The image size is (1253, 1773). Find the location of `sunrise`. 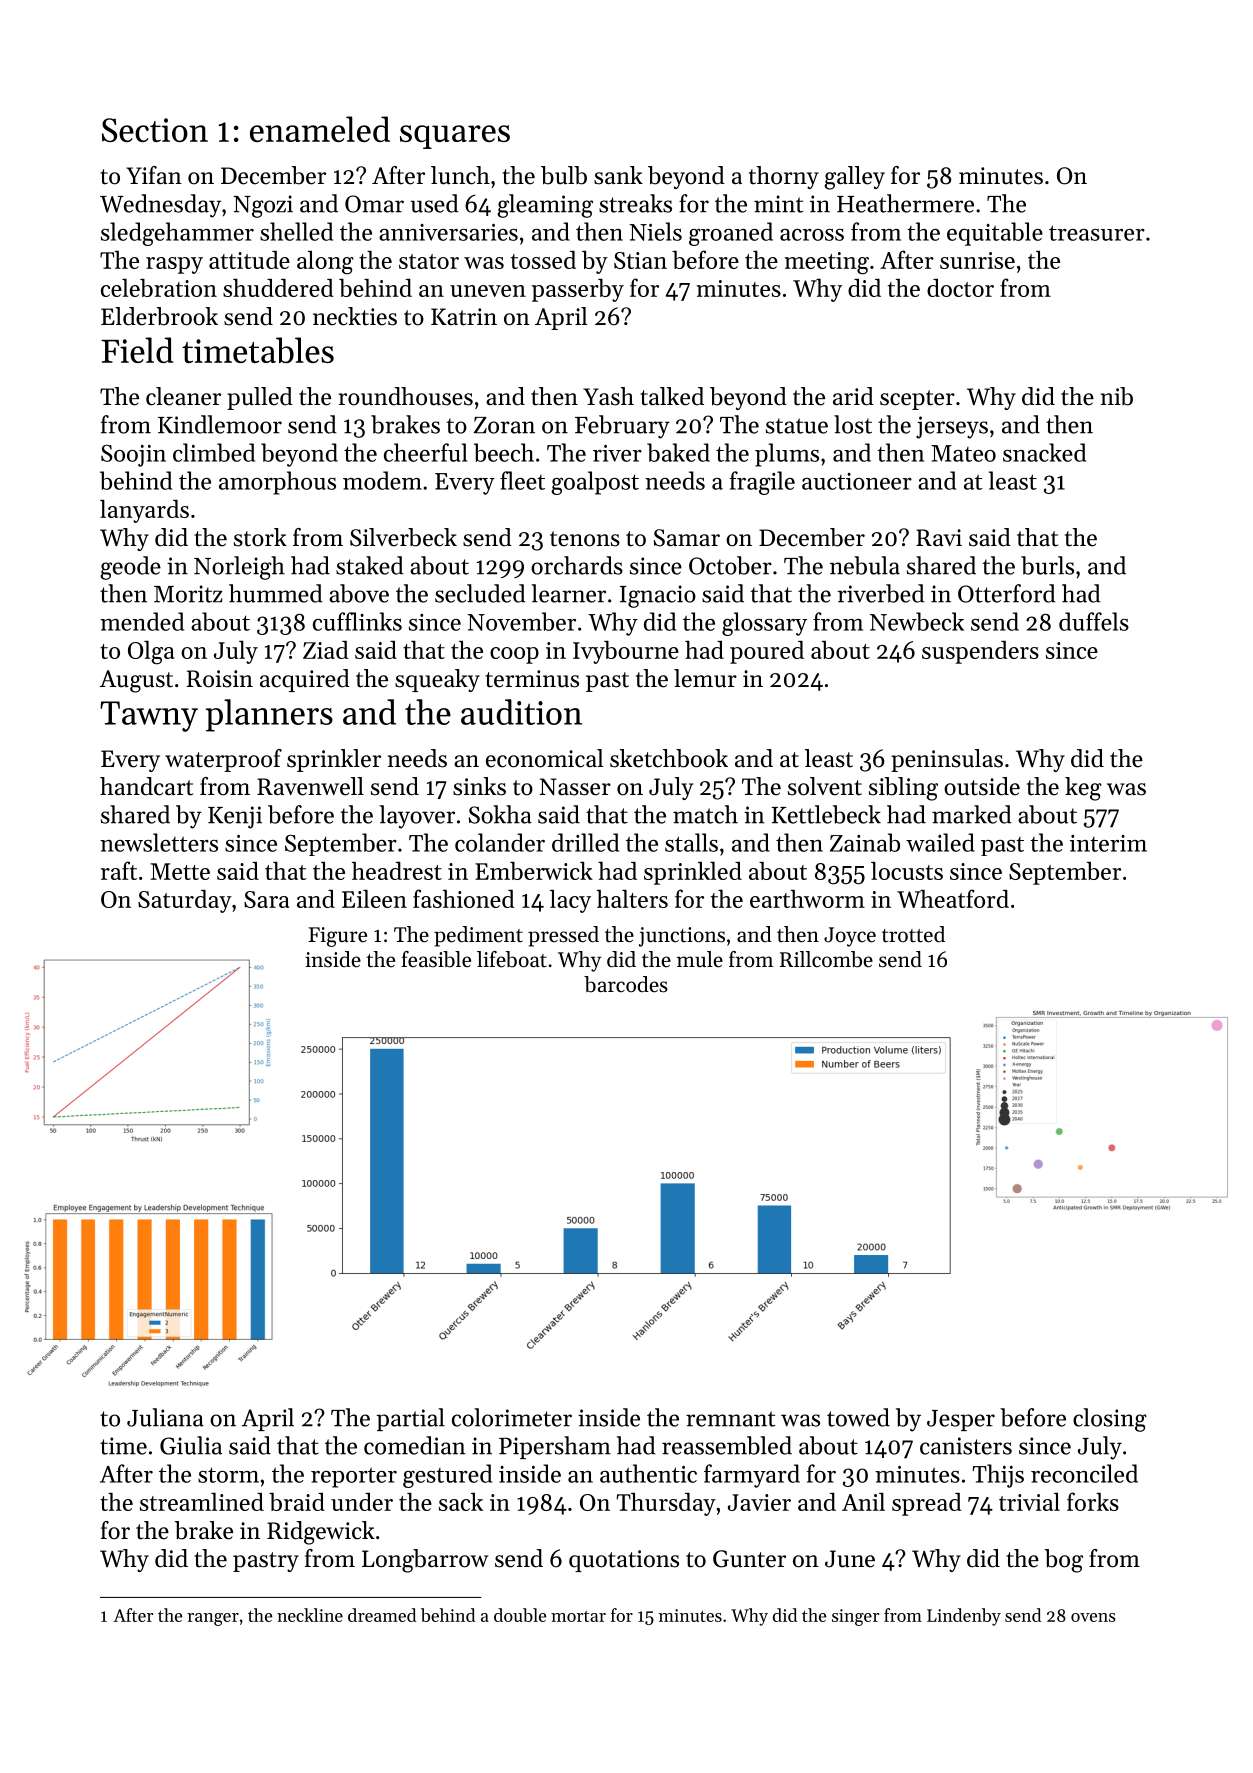

sunrise is located at coordinates (977, 260).
